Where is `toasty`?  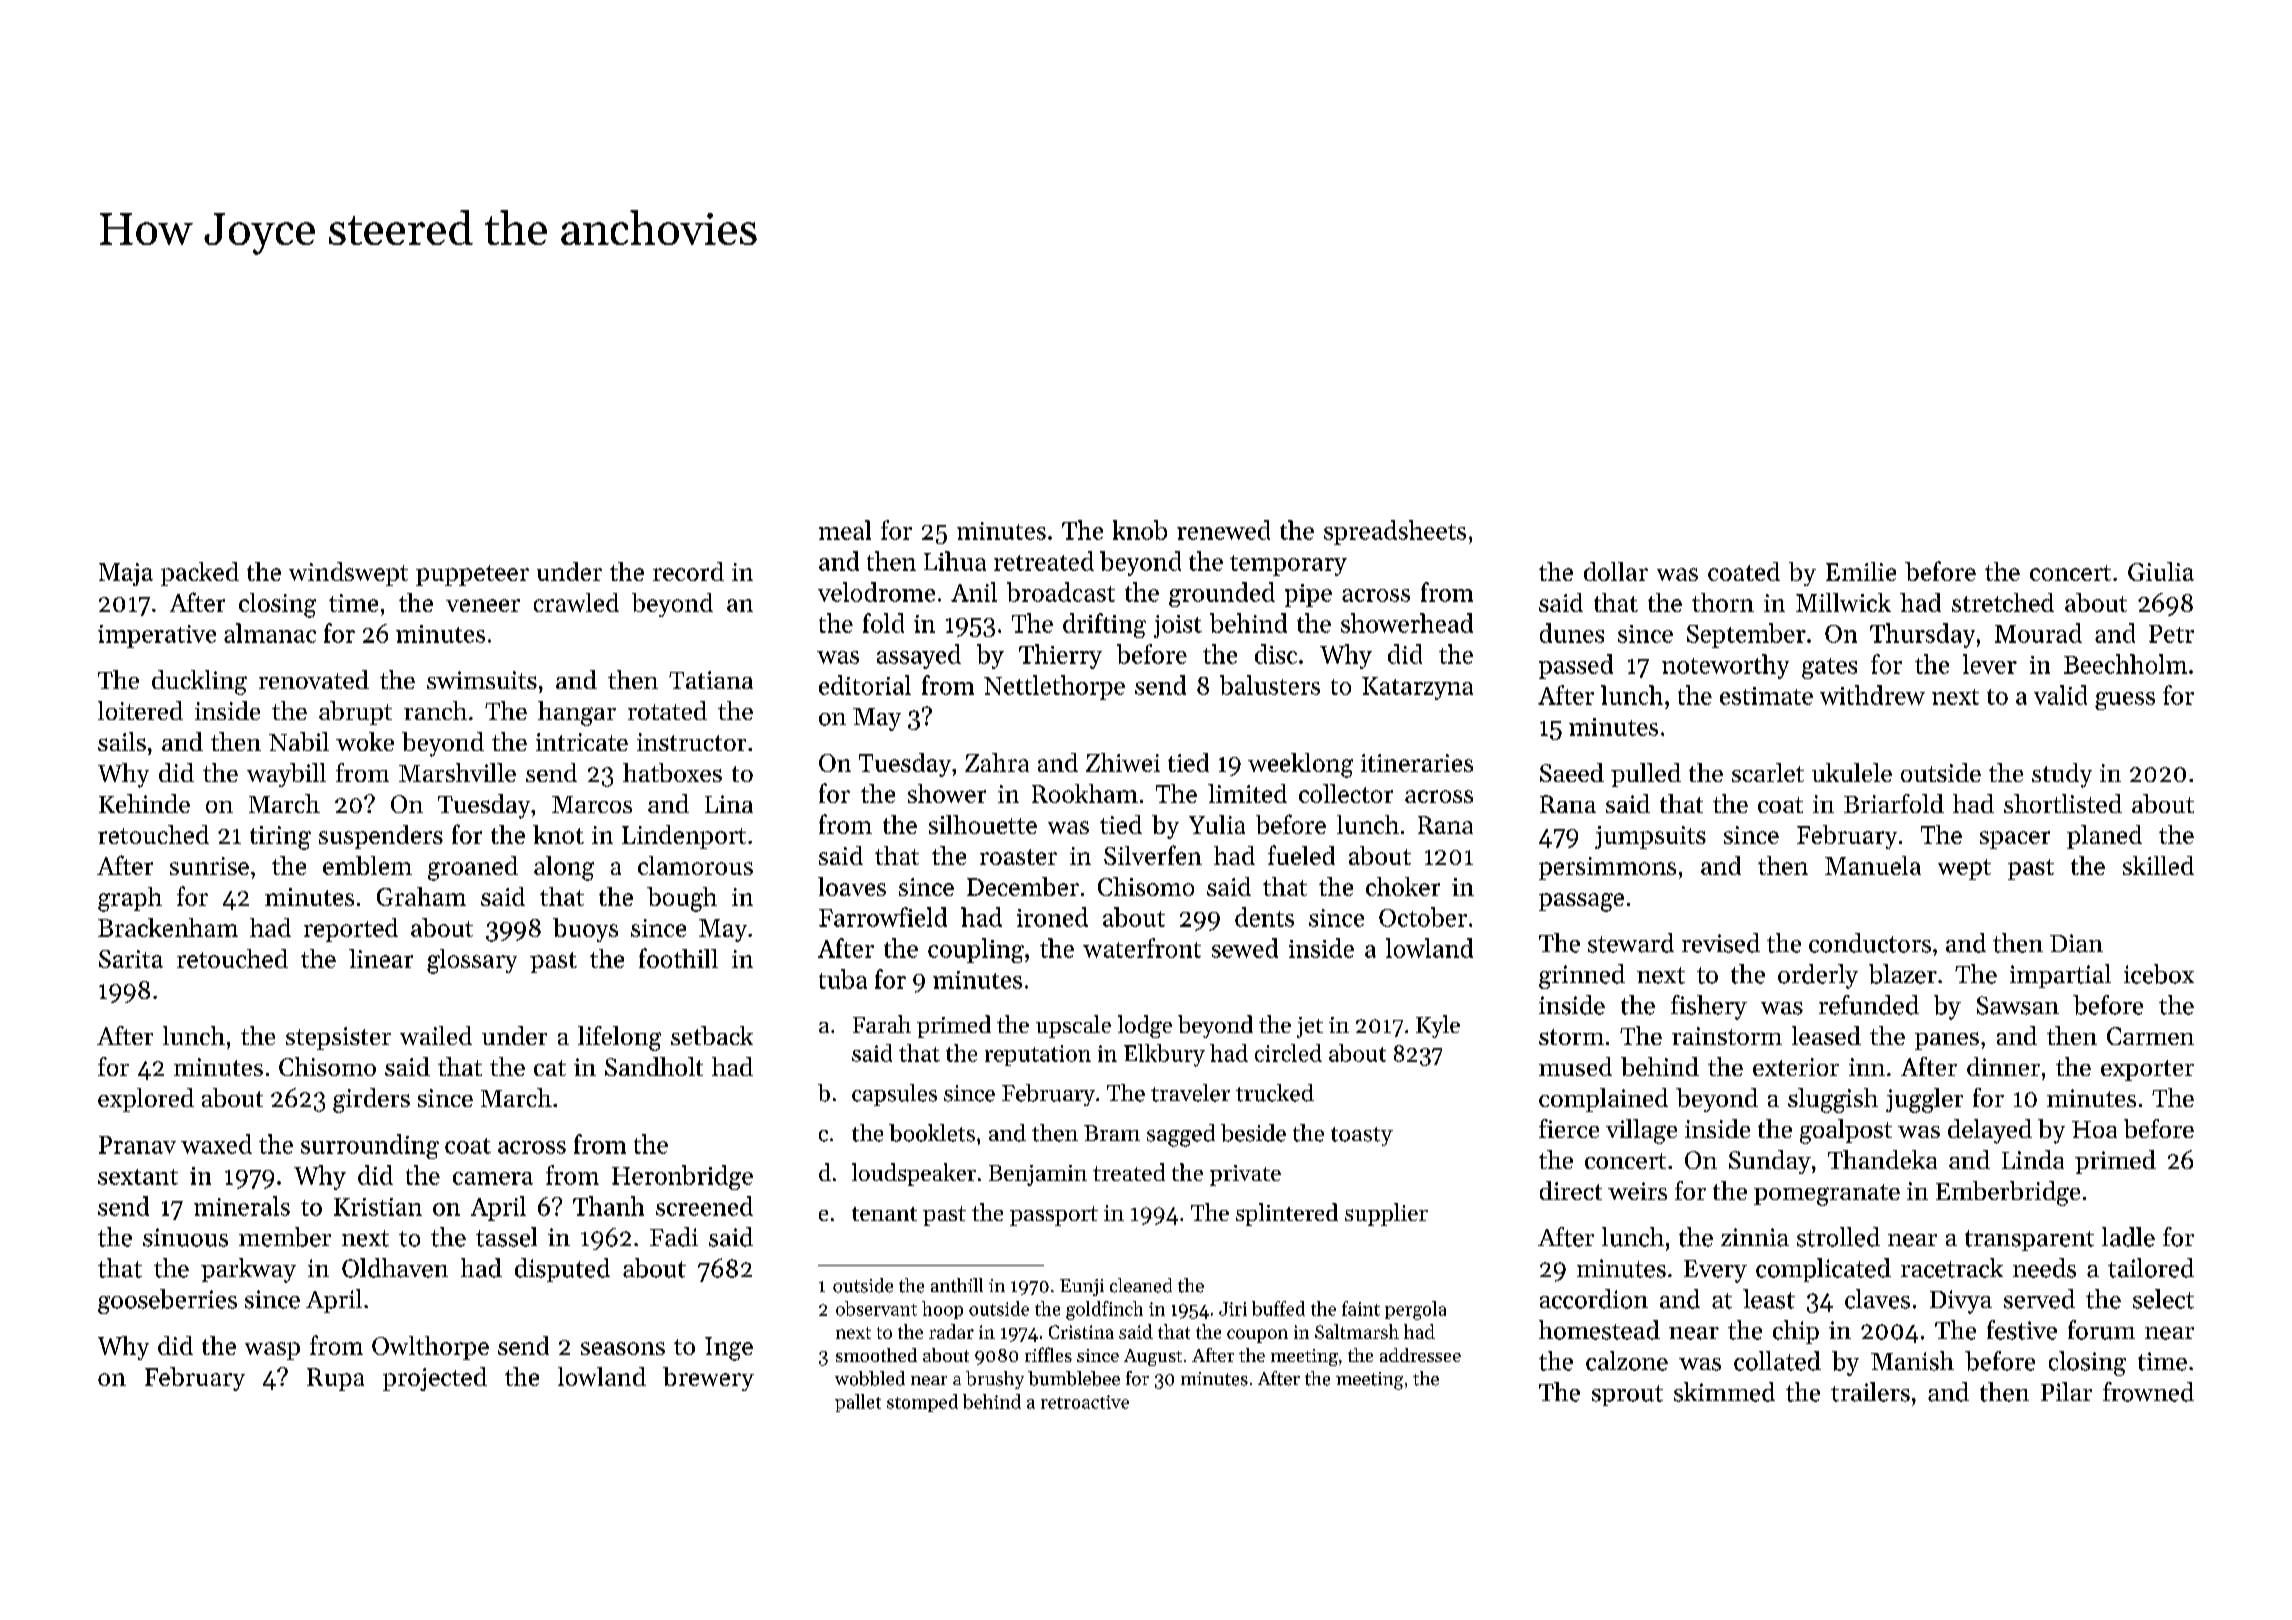 toasty is located at coordinates (1362, 1136).
